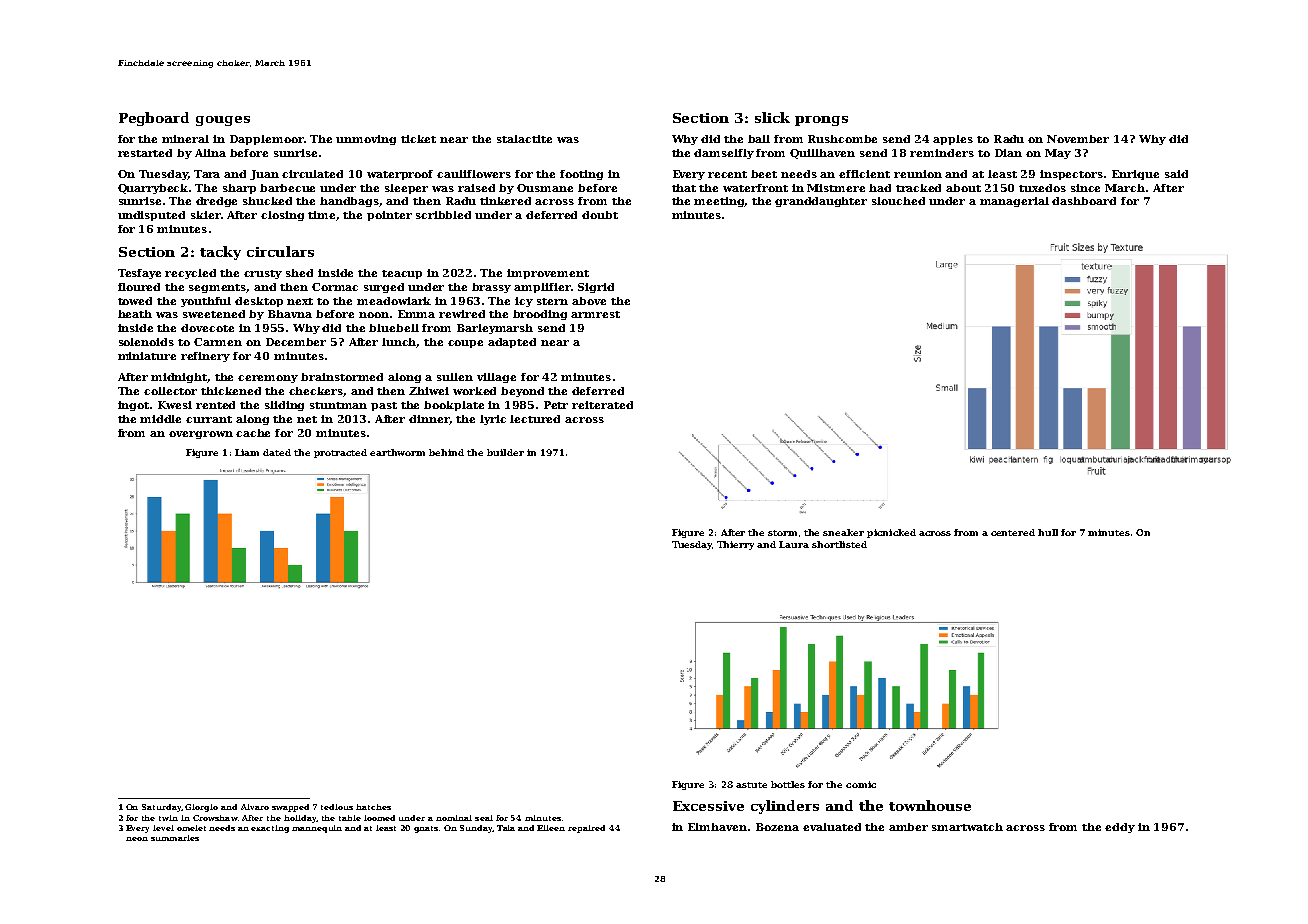  Describe the element at coordinates (967, 827) in the screenshot. I see `smartwatch` at that location.
